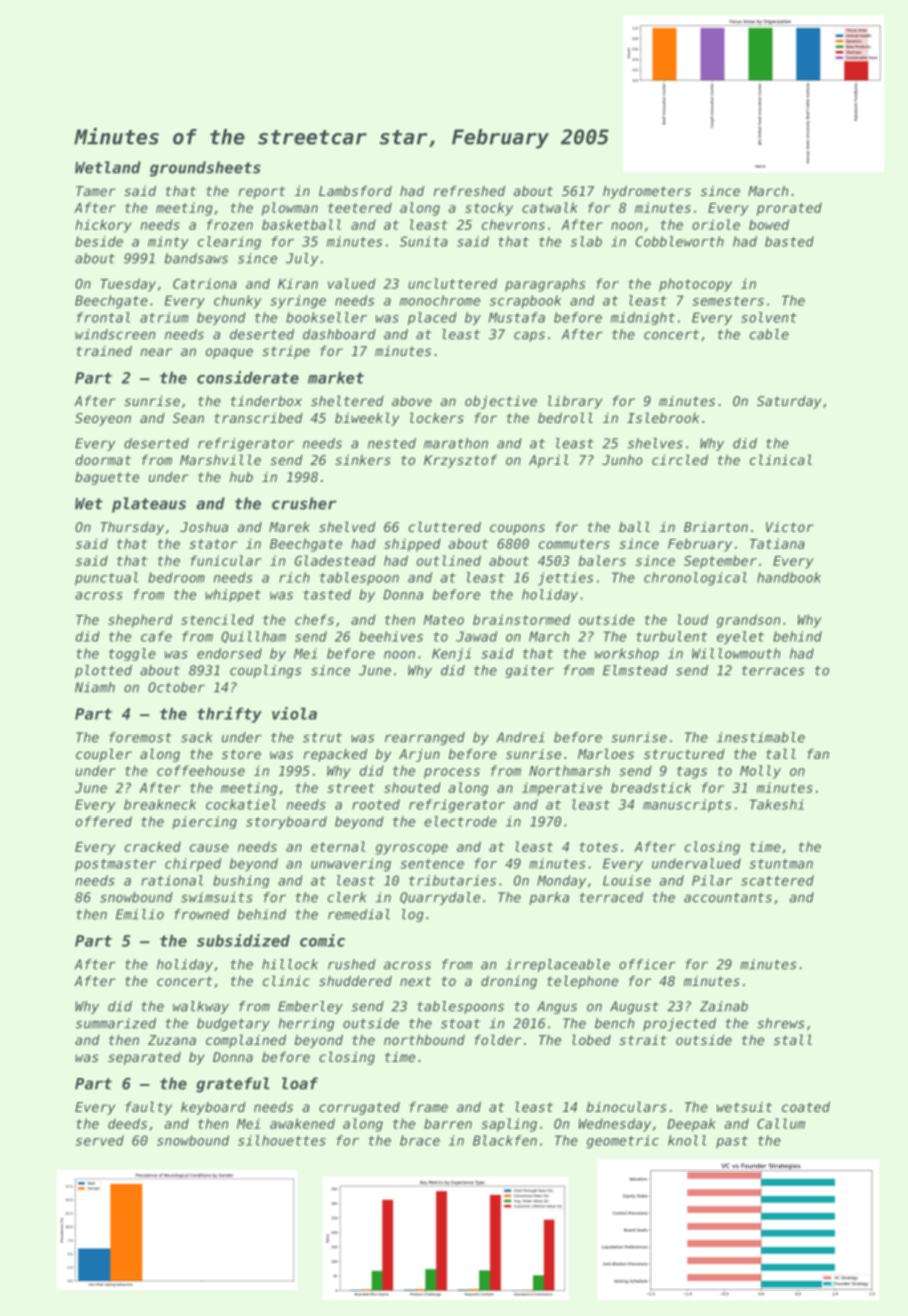  I want to click on hydrometers, so click(647, 192).
